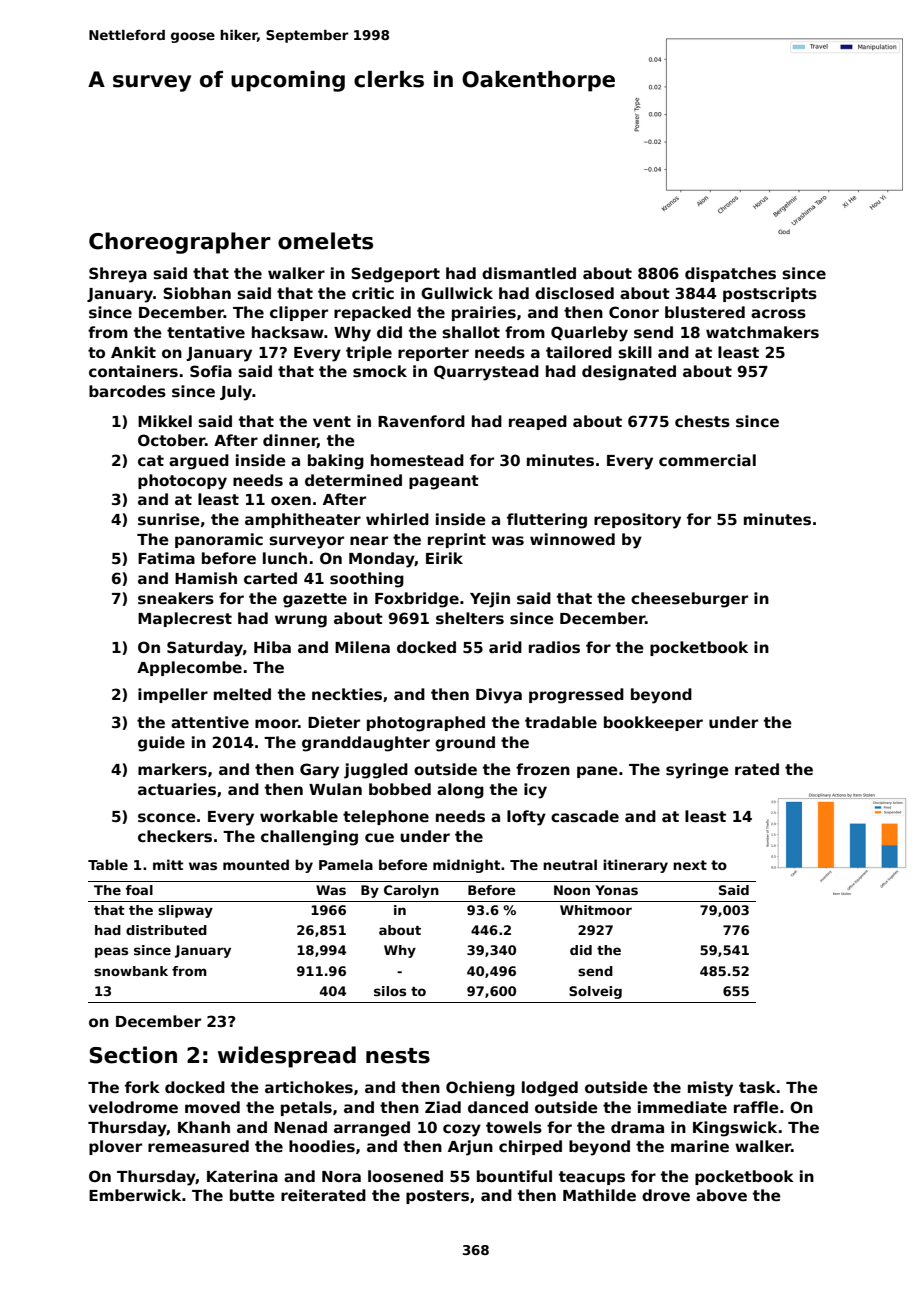 This screenshot has height=1308, width=924. Describe the element at coordinates (490, 600) in the screenshot. I see `Yejin` at that location.
